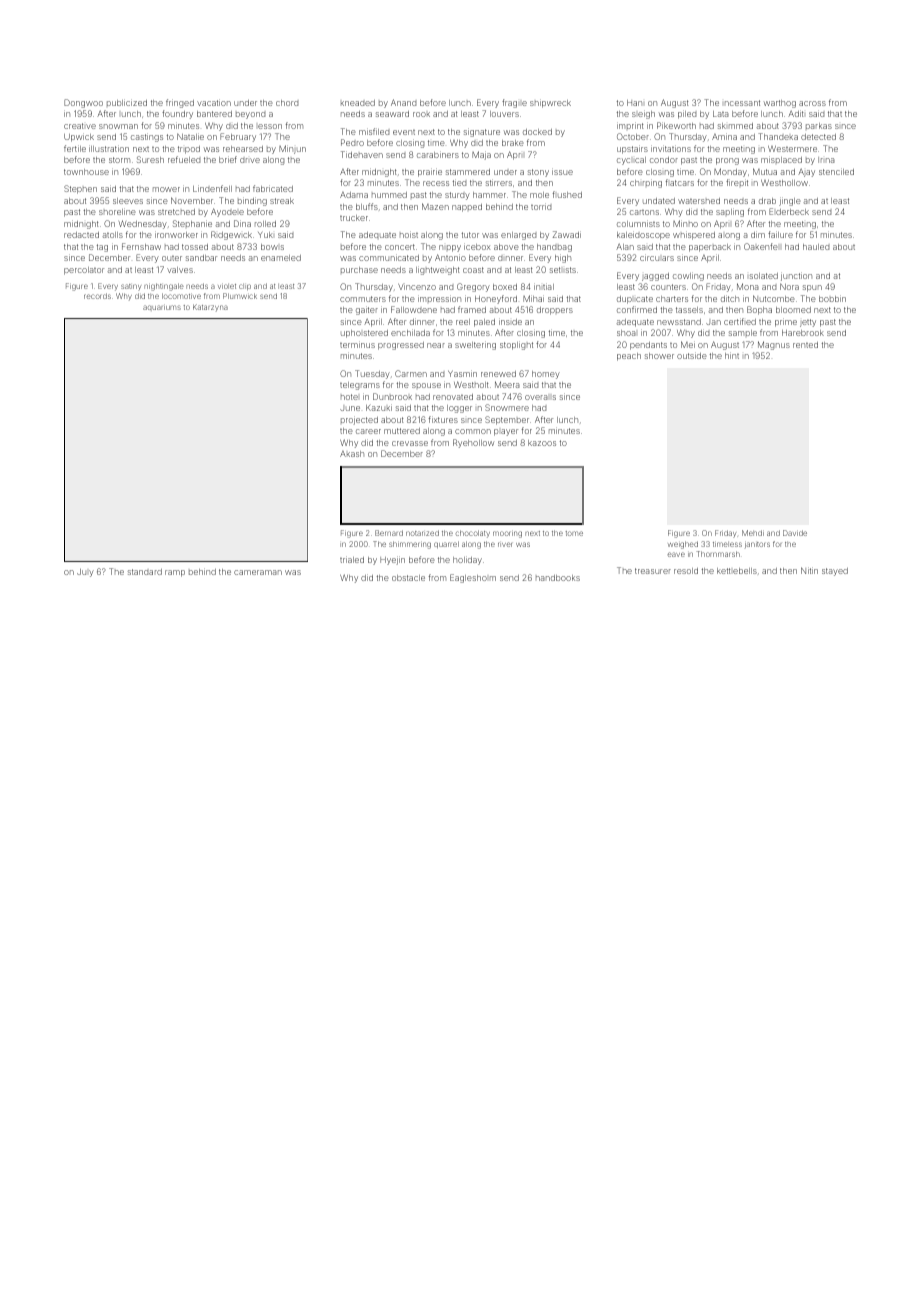 The height and width of the screenshot is (1308, 924). Describe the element at coordinates (368, 431) in the screenshot. I see `career` at that location.
